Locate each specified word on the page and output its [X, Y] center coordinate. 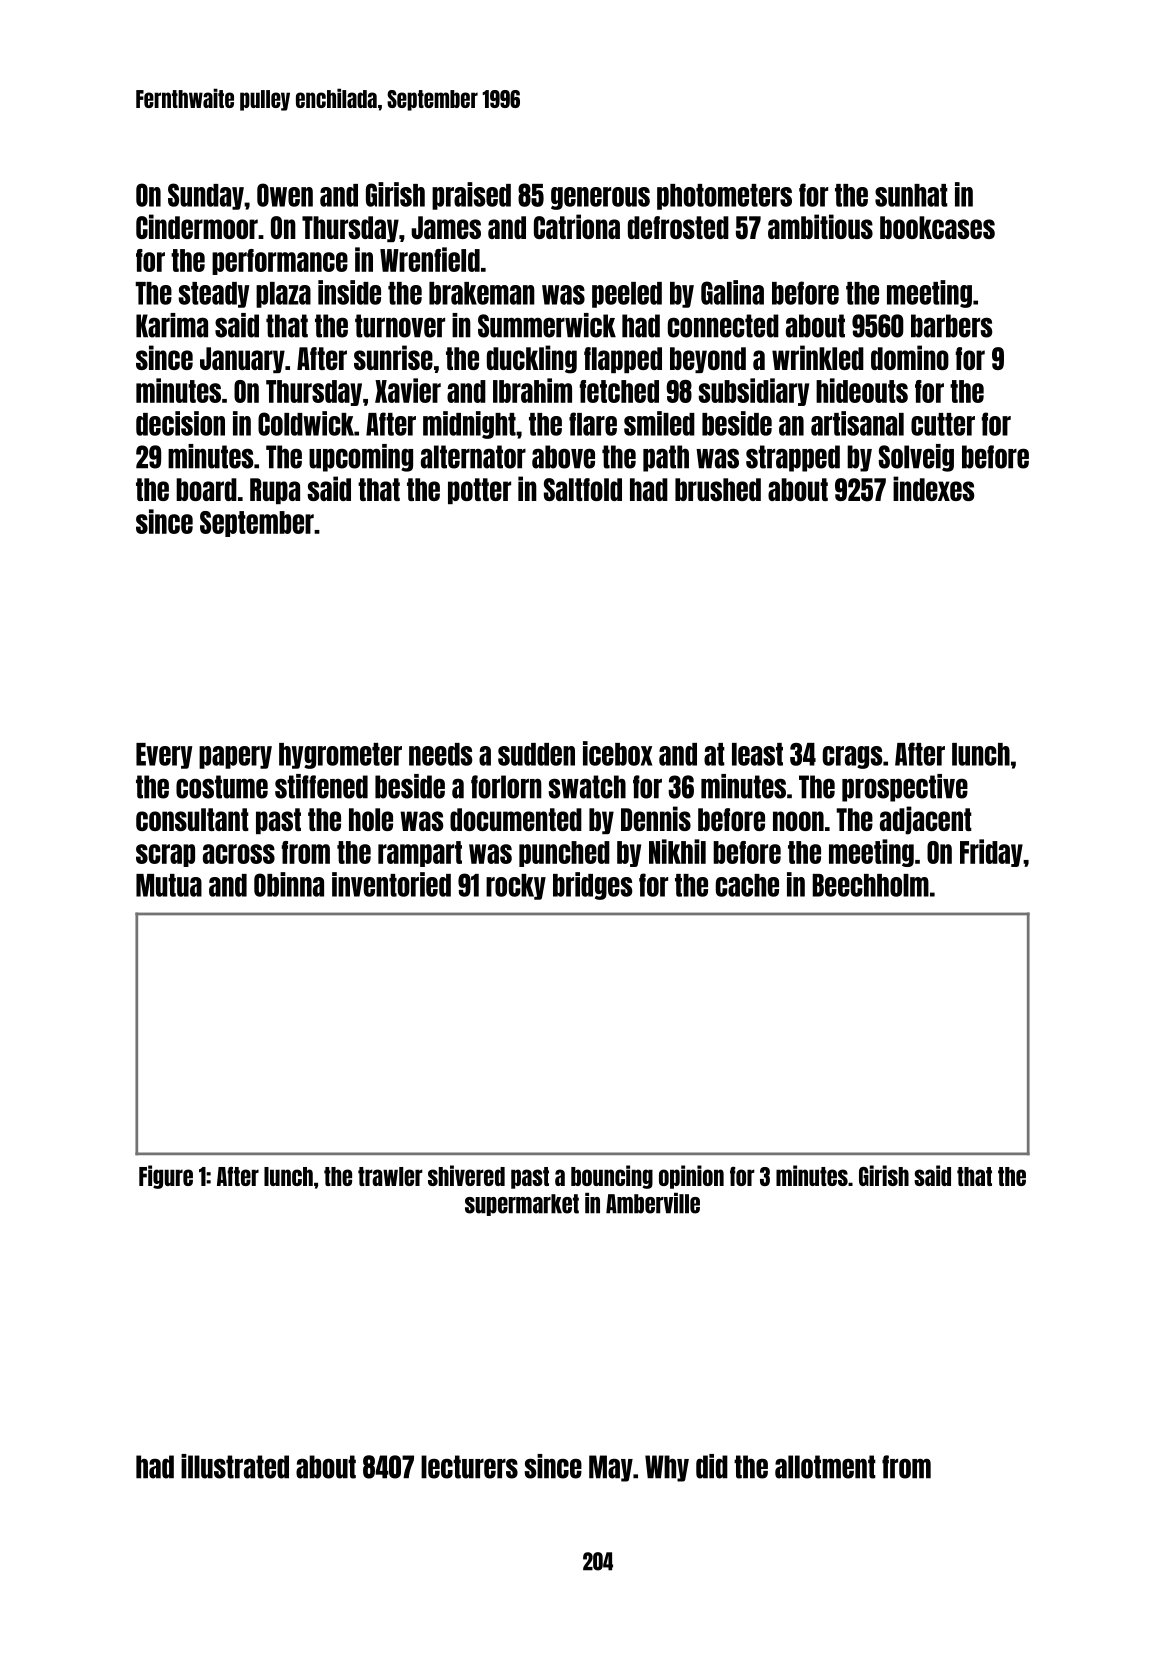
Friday [991, 853]
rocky [516, 887]
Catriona [577, 226]
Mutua [169, 885]
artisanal [857, 423]
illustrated [235, 1466]
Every [164, 756]
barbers [951, 326]
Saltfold [583, 489]
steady [214, 295]
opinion [691, 1177]
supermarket [522, 1205]
